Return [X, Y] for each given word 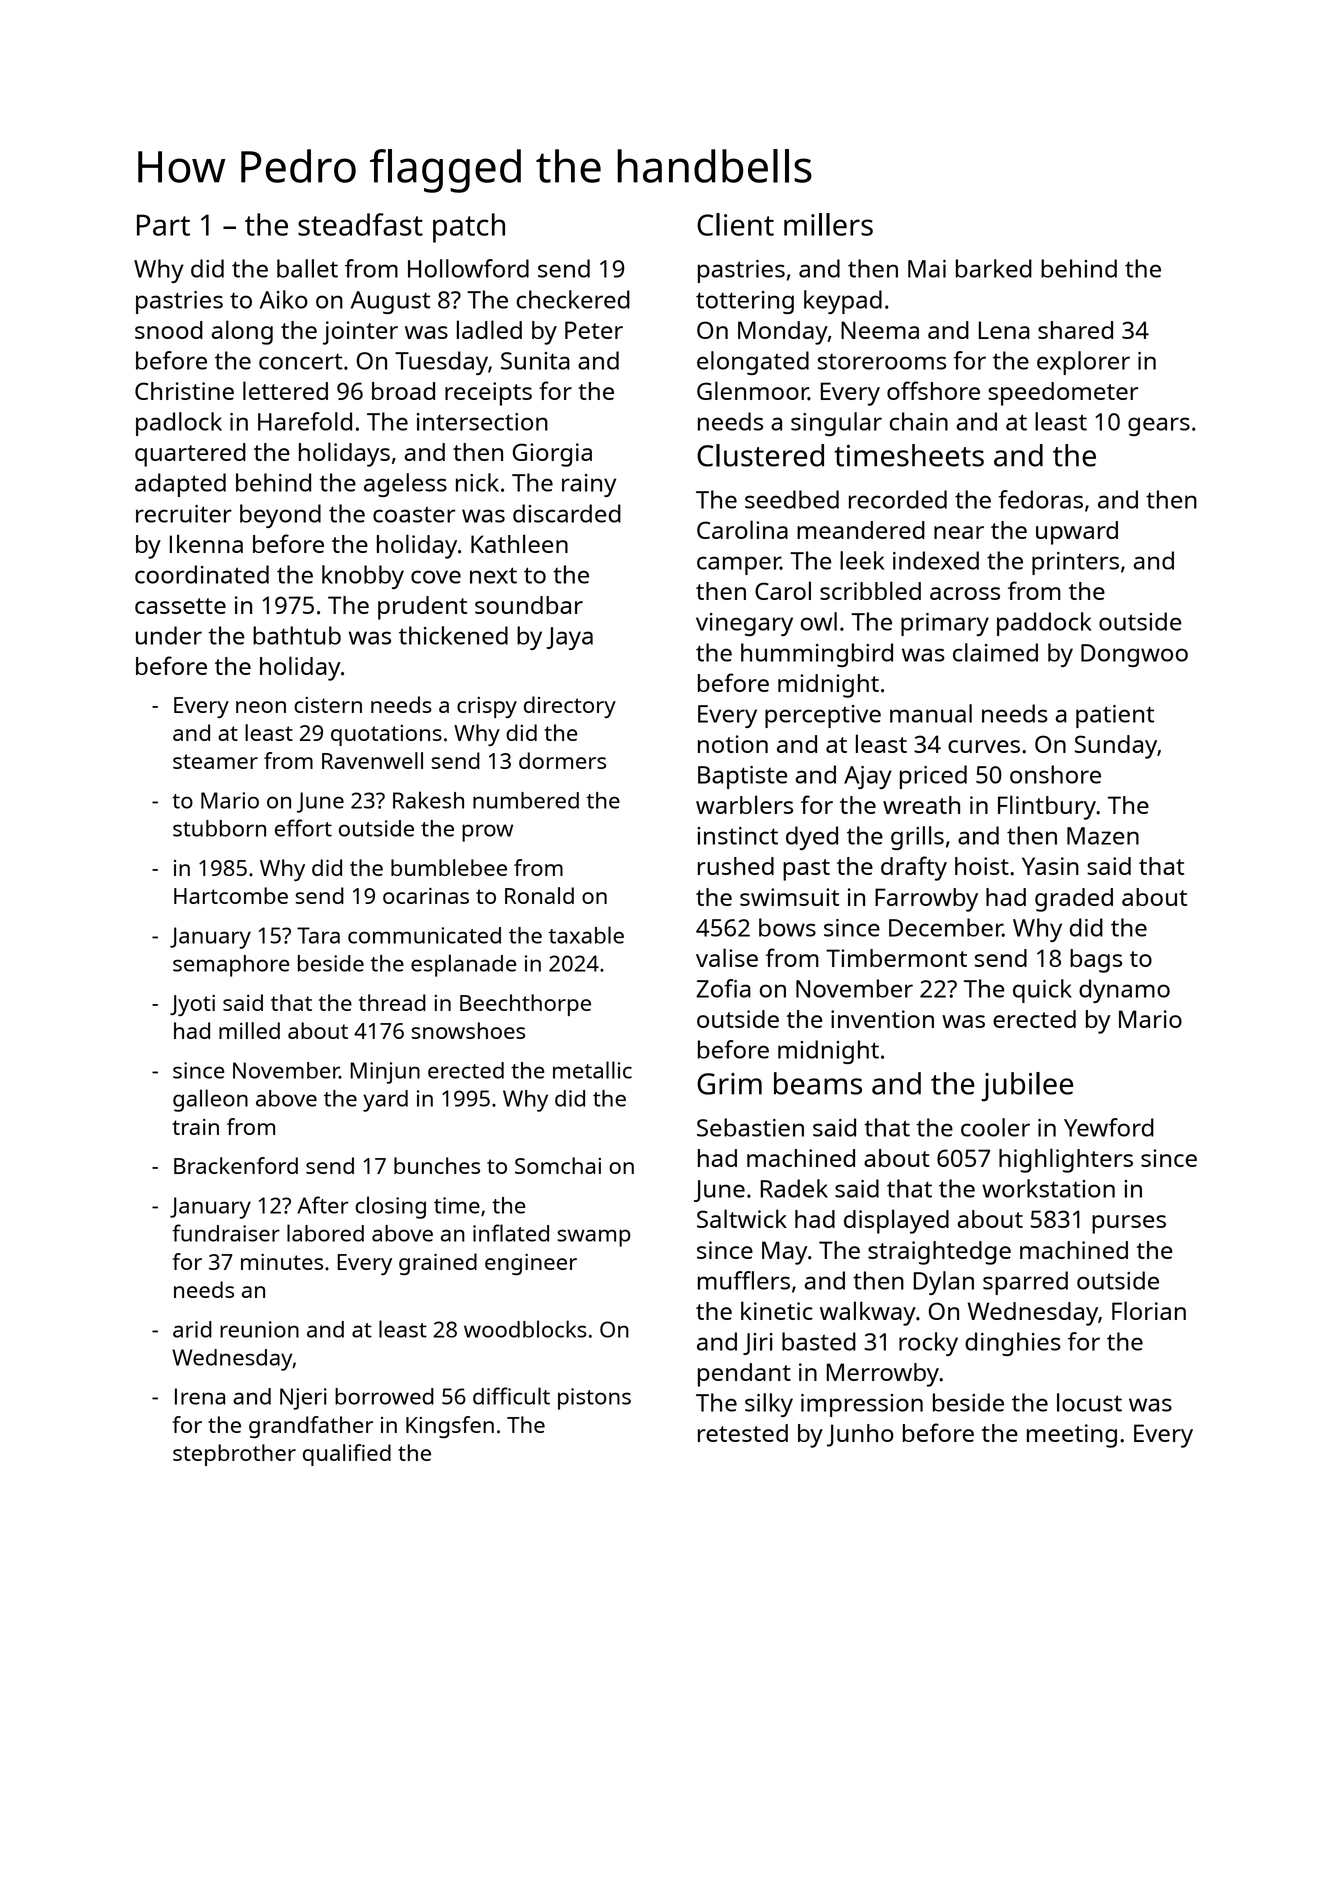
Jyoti [192, 1005]
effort [303, 828]
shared [1075, 330]
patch [469, 228]
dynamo [1124, 991]
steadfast [360, 224]
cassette [180, 606]
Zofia [723, 988]
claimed [995, 652]
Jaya [569, 638]
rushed [736, 866]
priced [933, 777]
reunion [259, 1329]
